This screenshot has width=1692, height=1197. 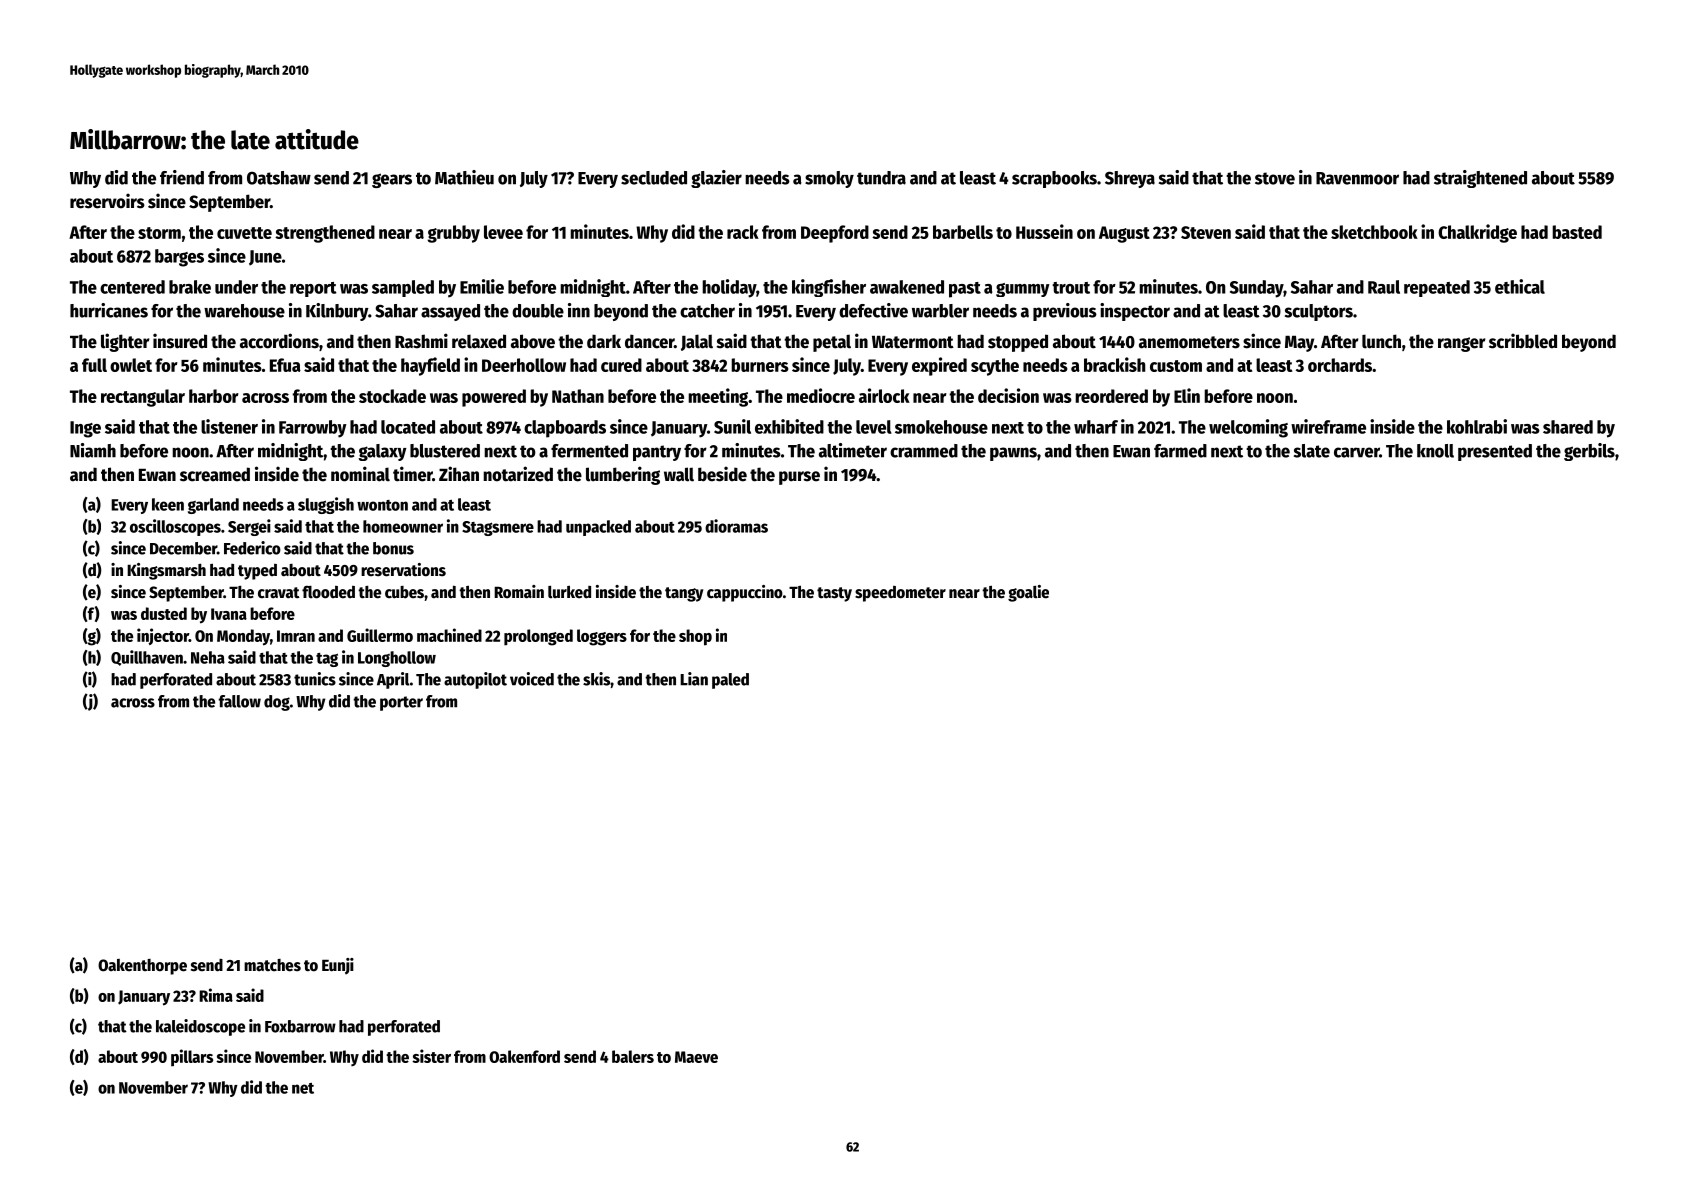 What do you see at coordinates (881, 178) in the screenshot?
I see `tundra` at bounding box center [881, 178].
